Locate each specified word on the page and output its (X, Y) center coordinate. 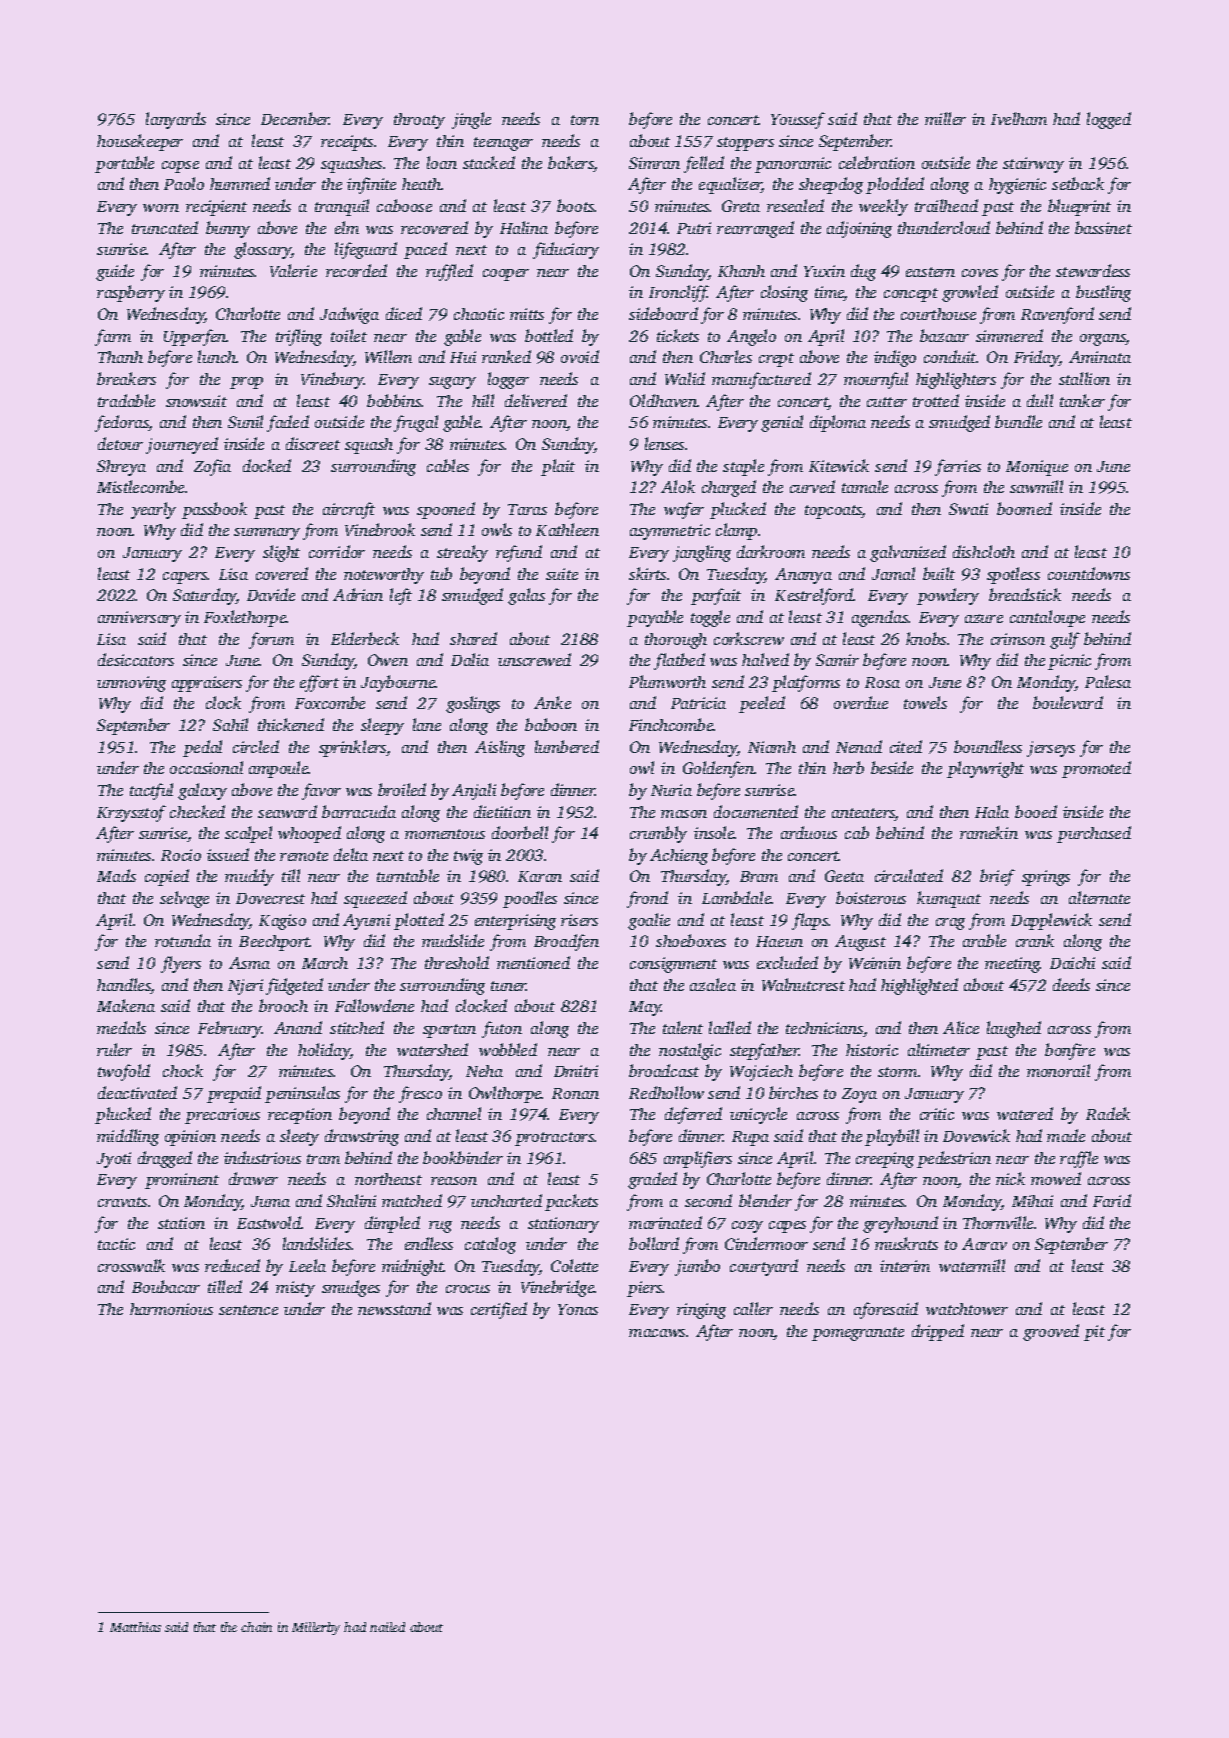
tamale (865, 486)
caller (753, 1308)
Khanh (741, 271)
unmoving (131, 684)
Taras (527, 509)
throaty (419, 121)
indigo (895, 358)
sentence (248, 1310)
